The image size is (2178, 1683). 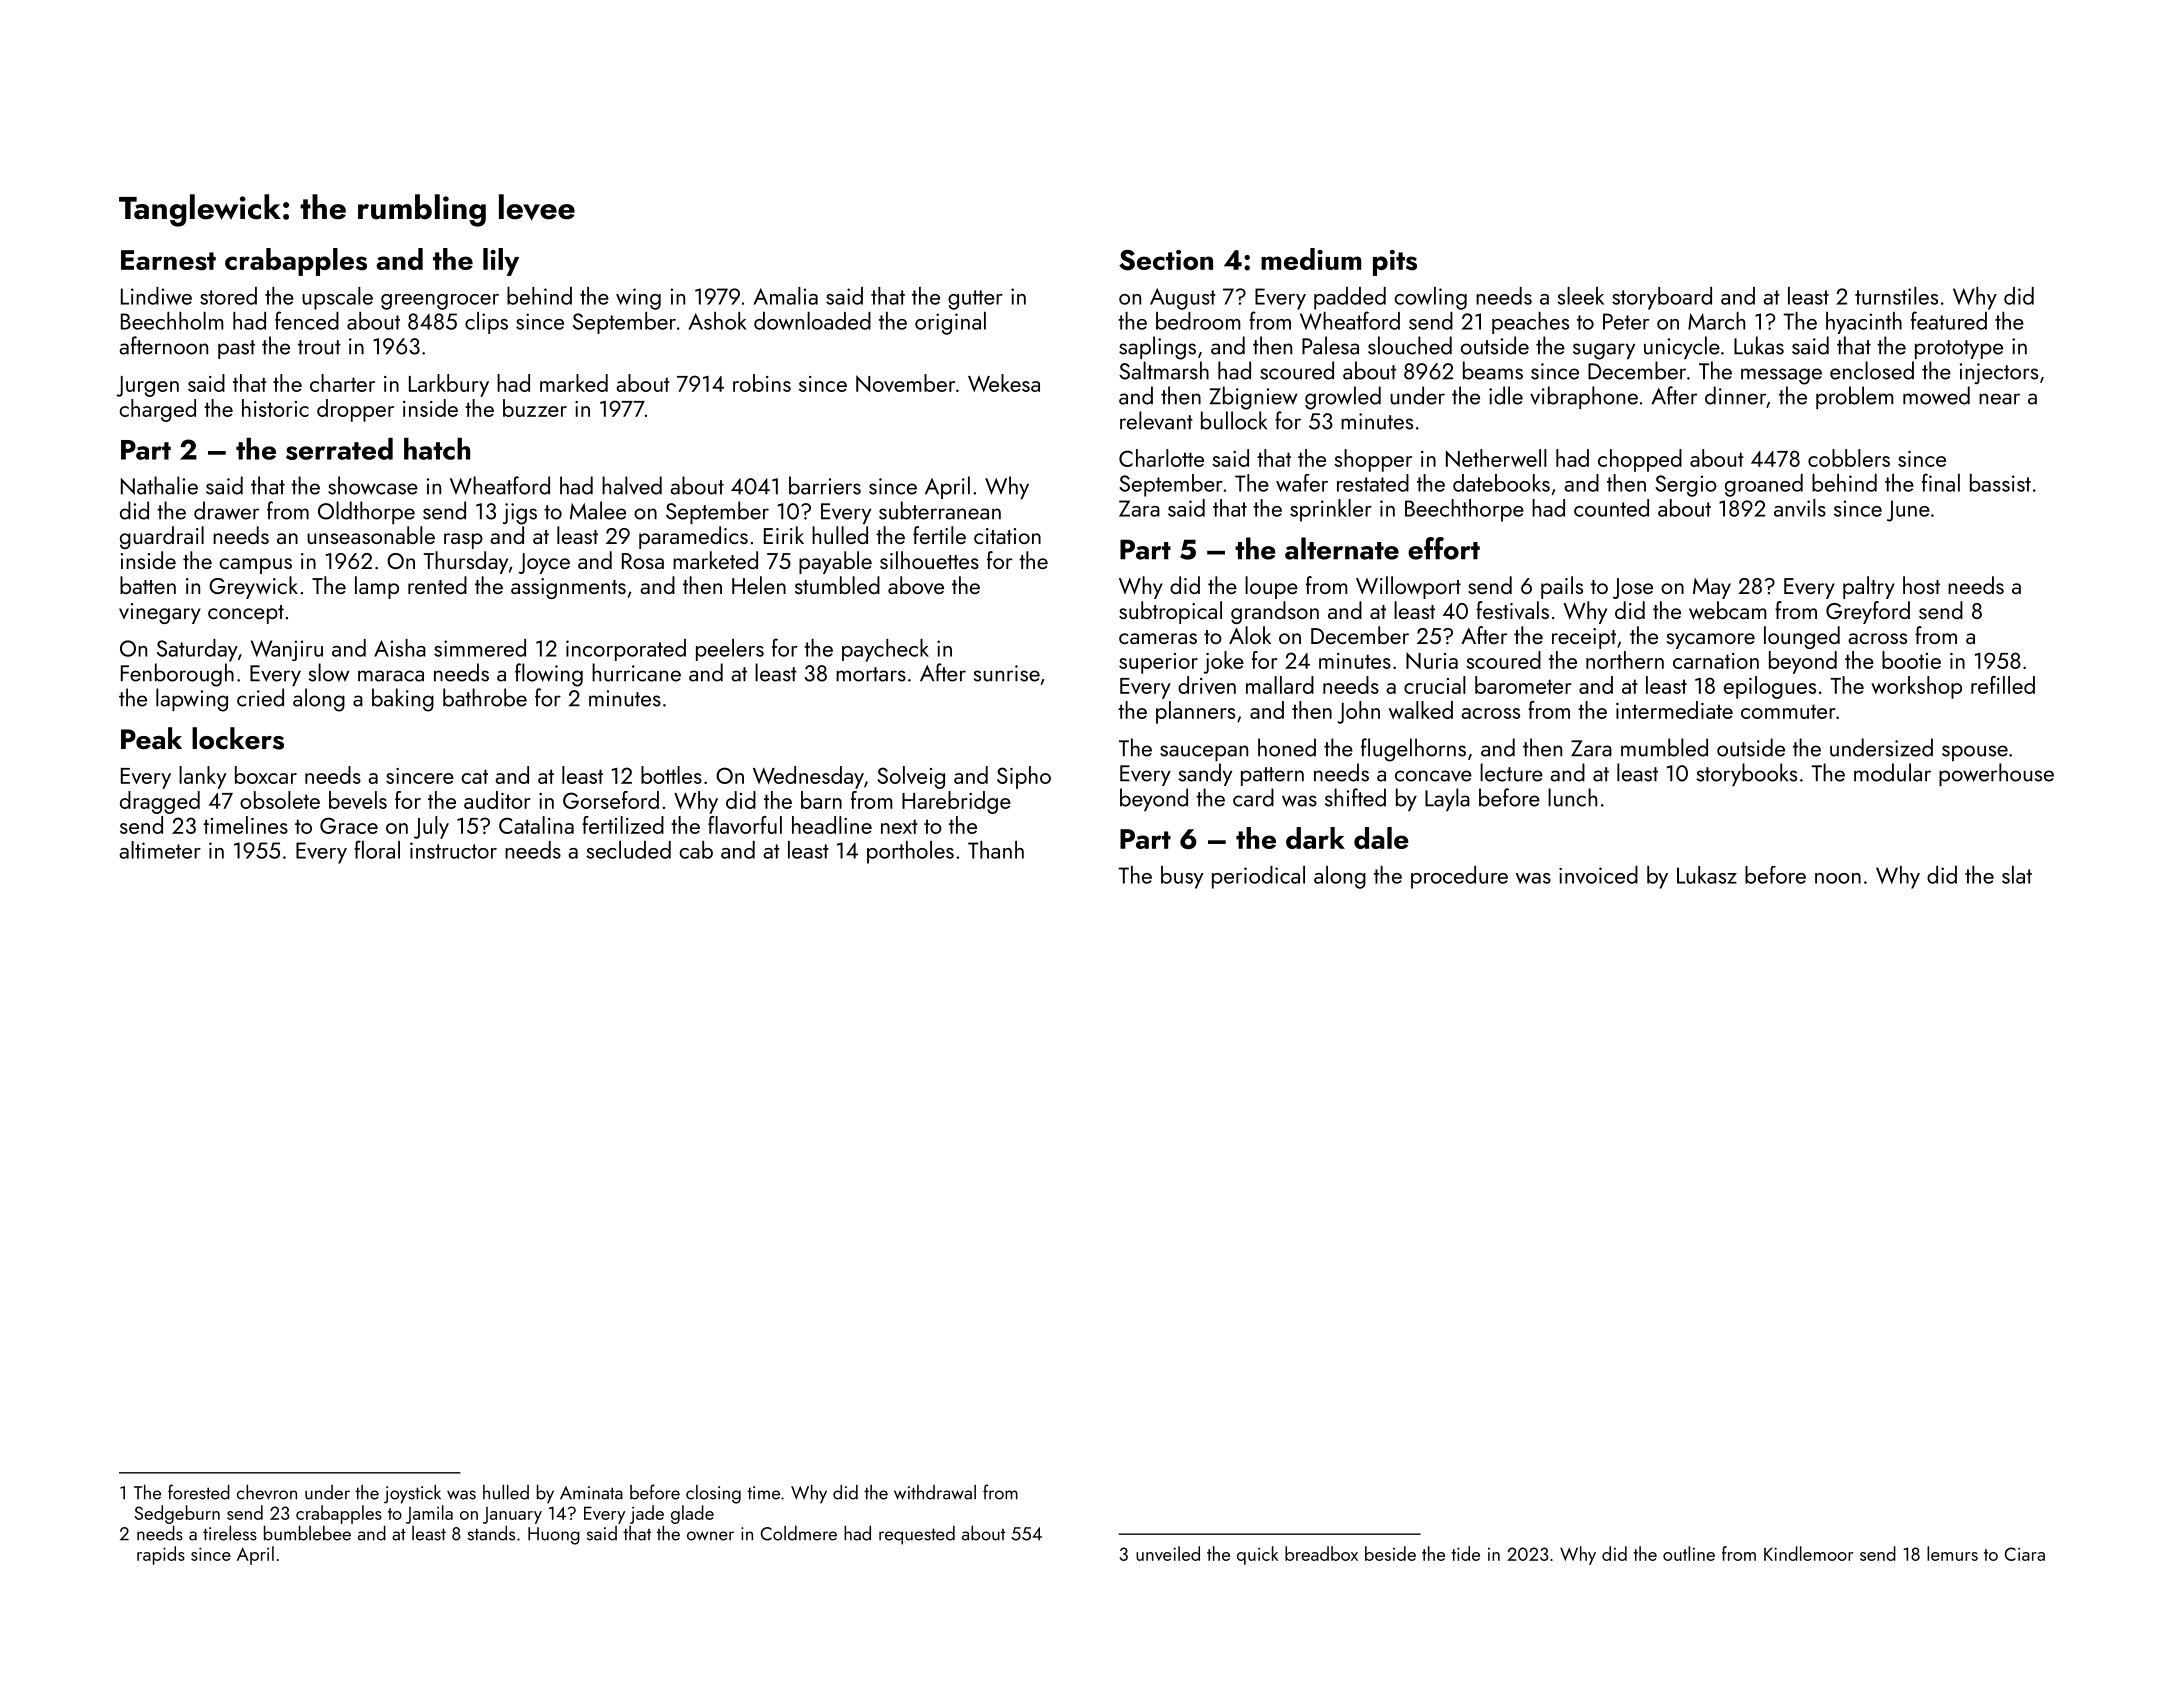 I want to click on unveiled, so click(x=1168, y=1553).
